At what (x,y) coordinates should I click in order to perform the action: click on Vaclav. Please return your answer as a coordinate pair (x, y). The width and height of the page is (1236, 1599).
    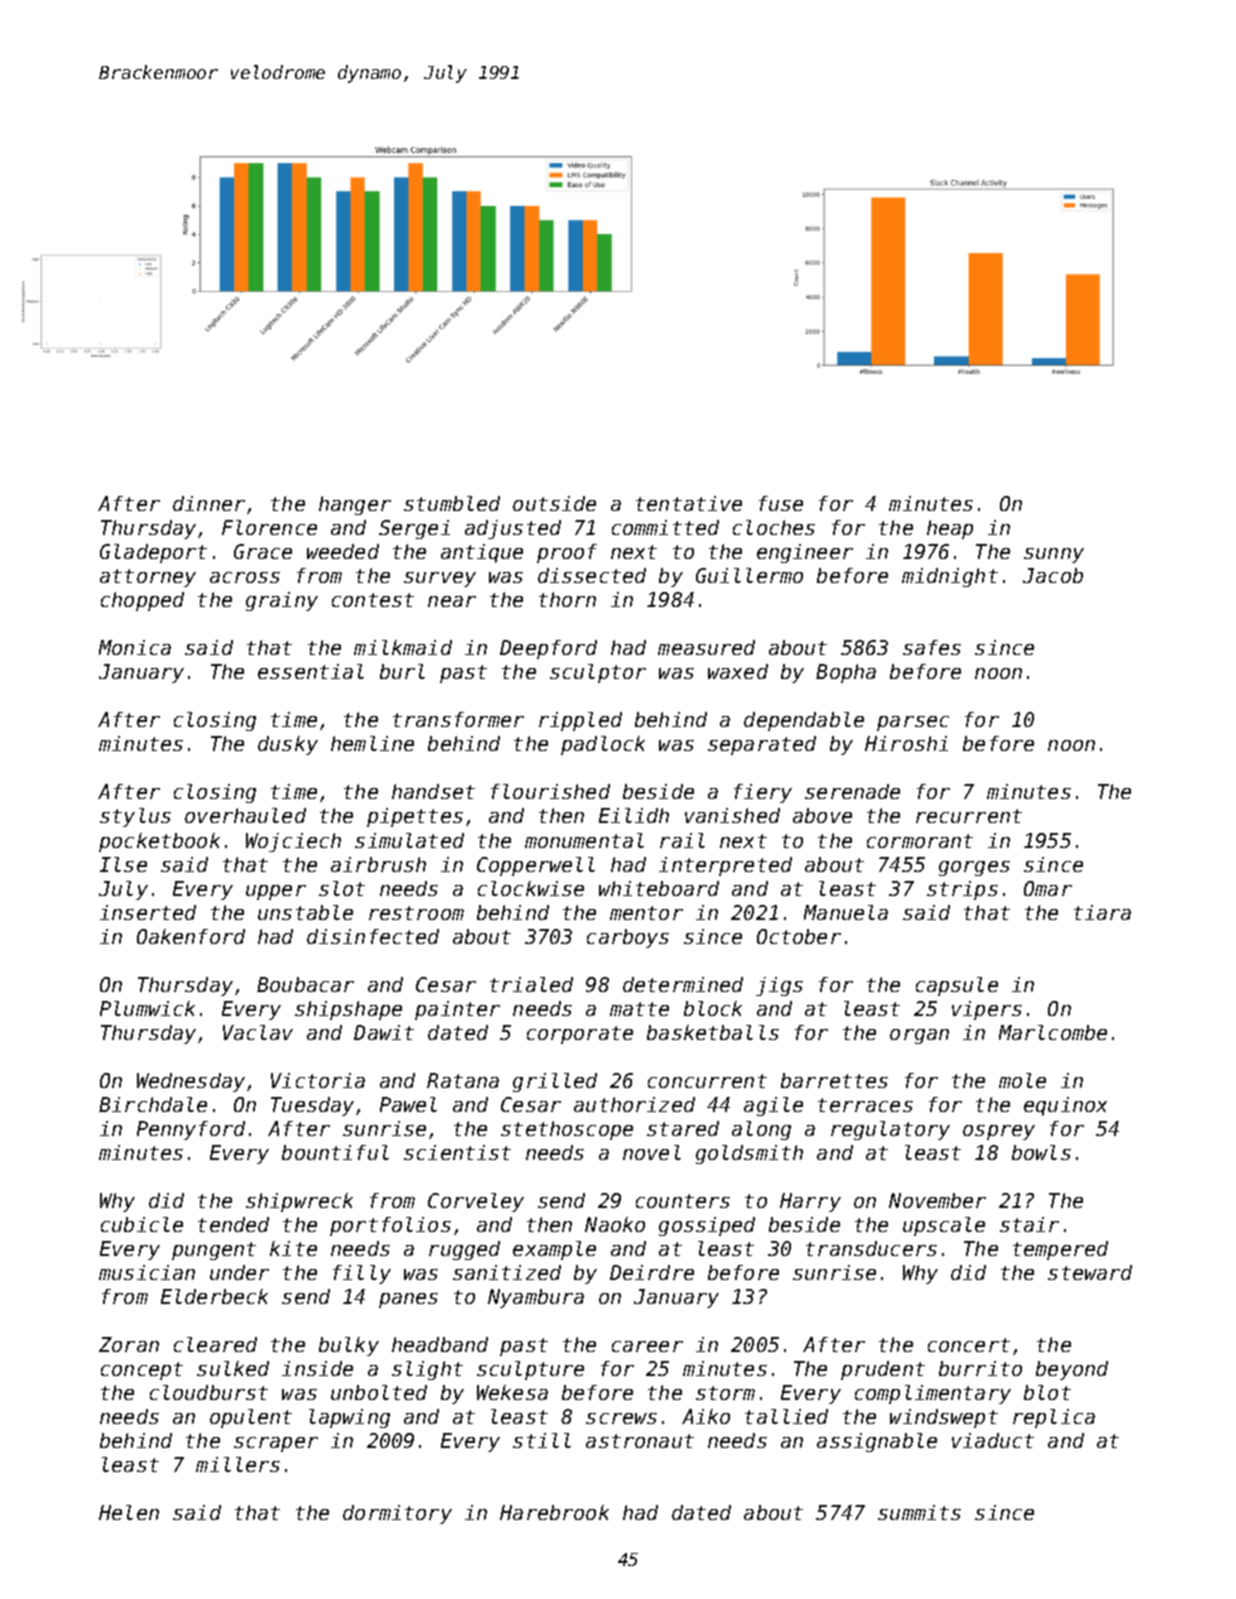
    Looking at the image, I should click on (258, 1032).
